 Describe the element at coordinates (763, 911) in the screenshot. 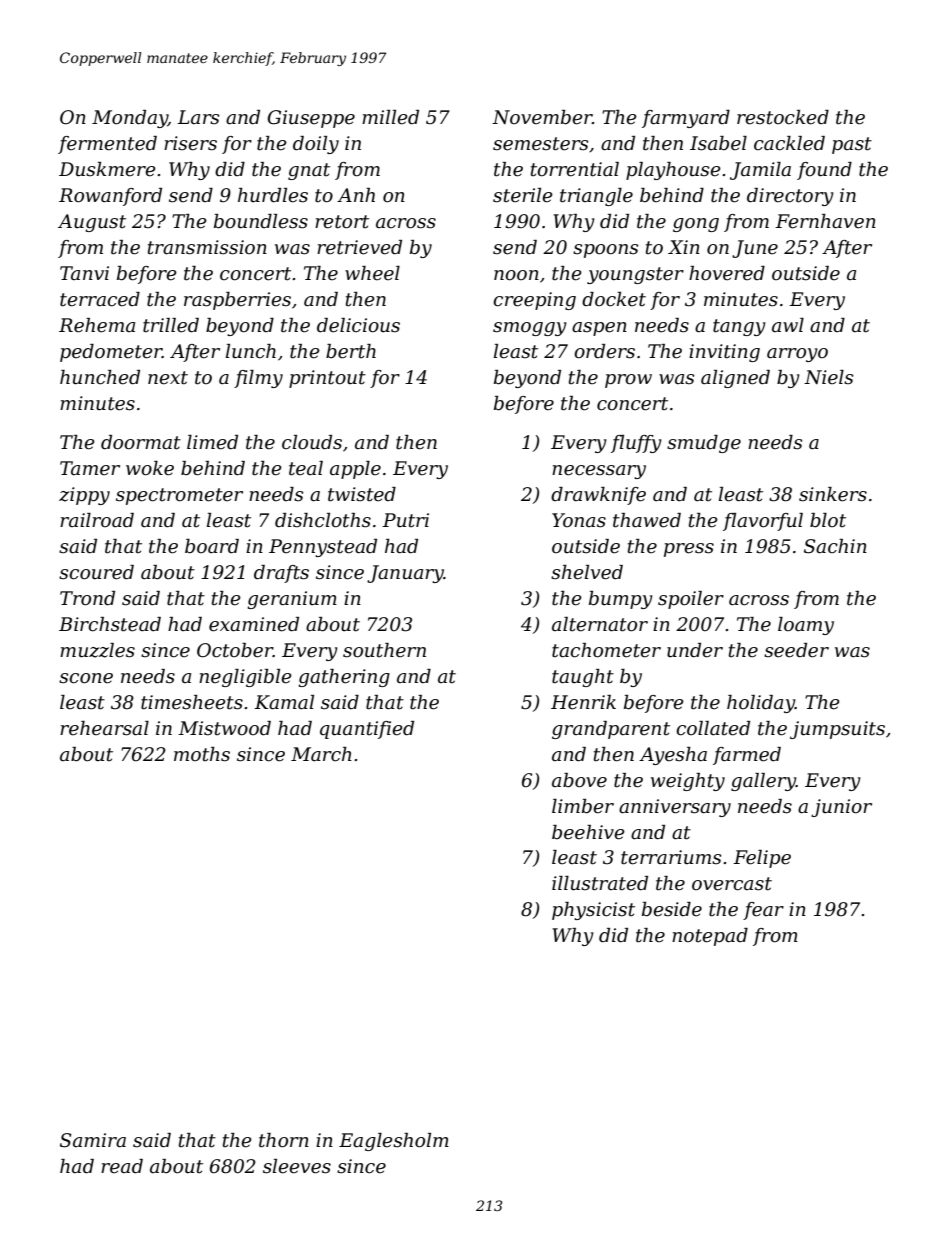

I see `fear` at that location.
